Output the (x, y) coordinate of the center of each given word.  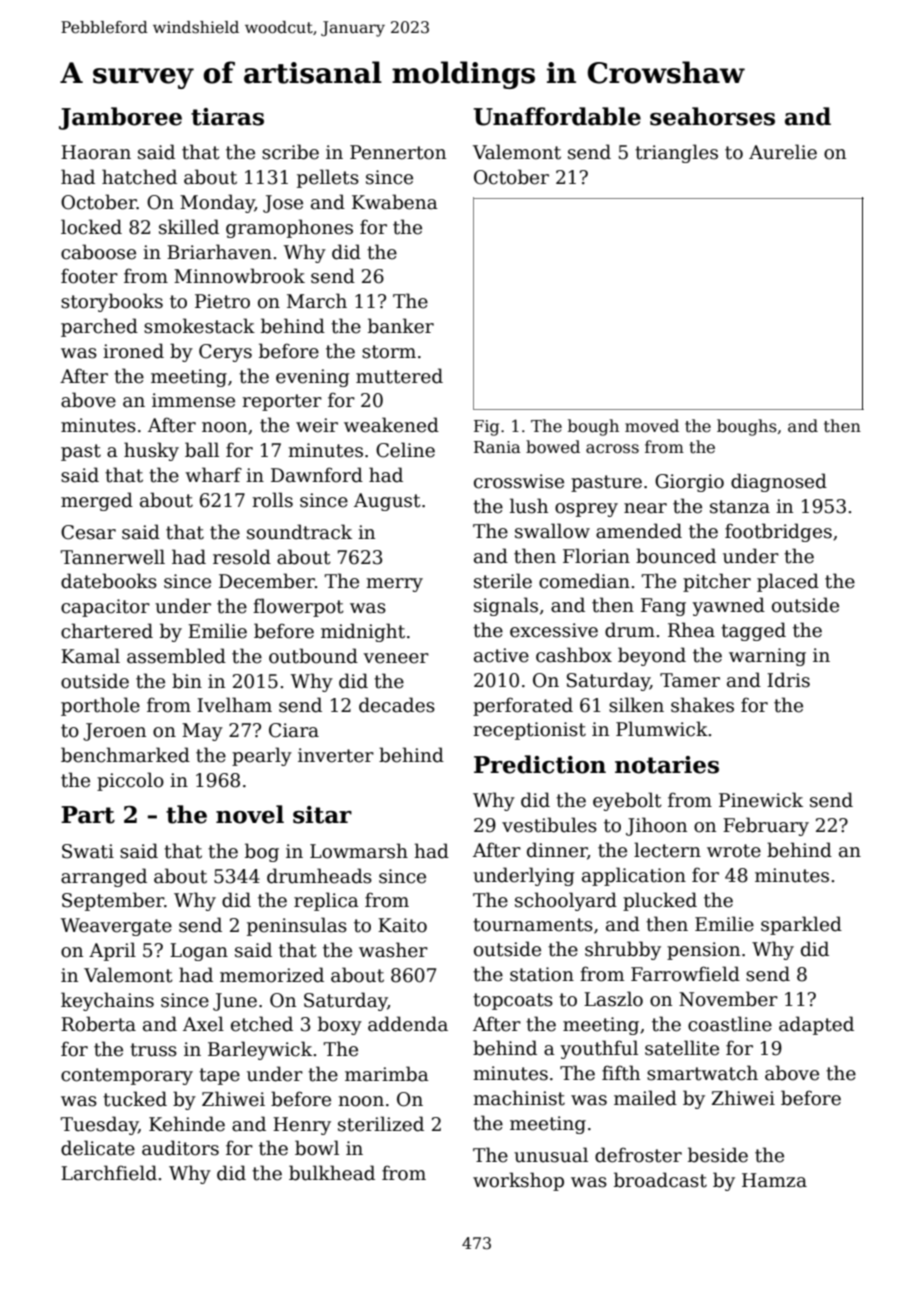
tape (219, 1076)
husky (151, 451)
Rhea (691, 630)
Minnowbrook (239, 276)
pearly (262, 756)
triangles (676, 153)
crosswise (519, 481)
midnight (363, 632)
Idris (788, 680)
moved (652, 426)
